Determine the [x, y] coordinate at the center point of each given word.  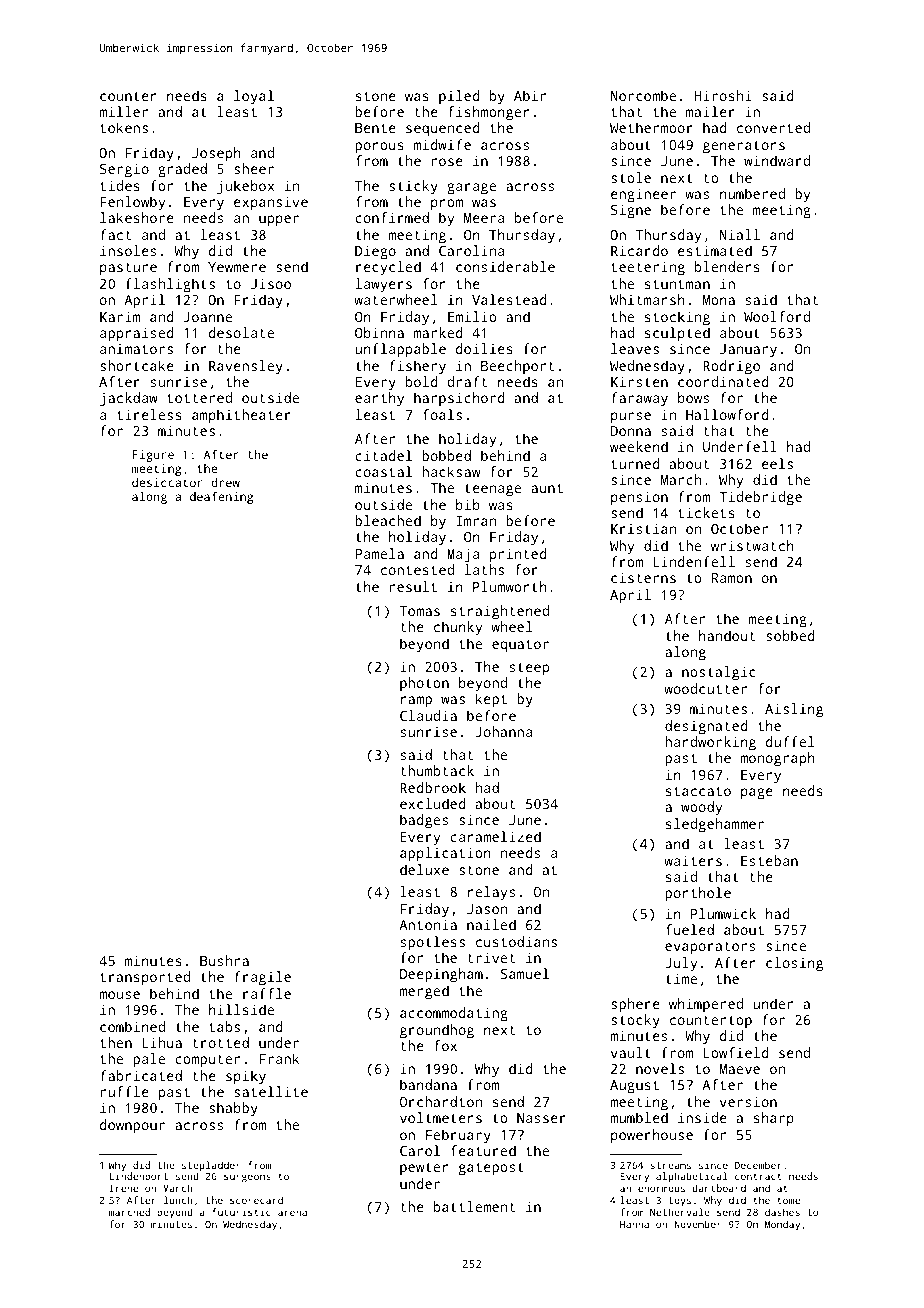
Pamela [379, 553]
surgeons [247, 1178]
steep [529, 669]
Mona [719, 300]
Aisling [794, 710]
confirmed [392, 217]
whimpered [706, 1005]
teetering [648, 268]
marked [438, 332]
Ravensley [246, 367]
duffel [790, 741]
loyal [254, 97]
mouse [119, 995]
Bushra [224, 960]
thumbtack [437, 770]
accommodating [454, 1014]
